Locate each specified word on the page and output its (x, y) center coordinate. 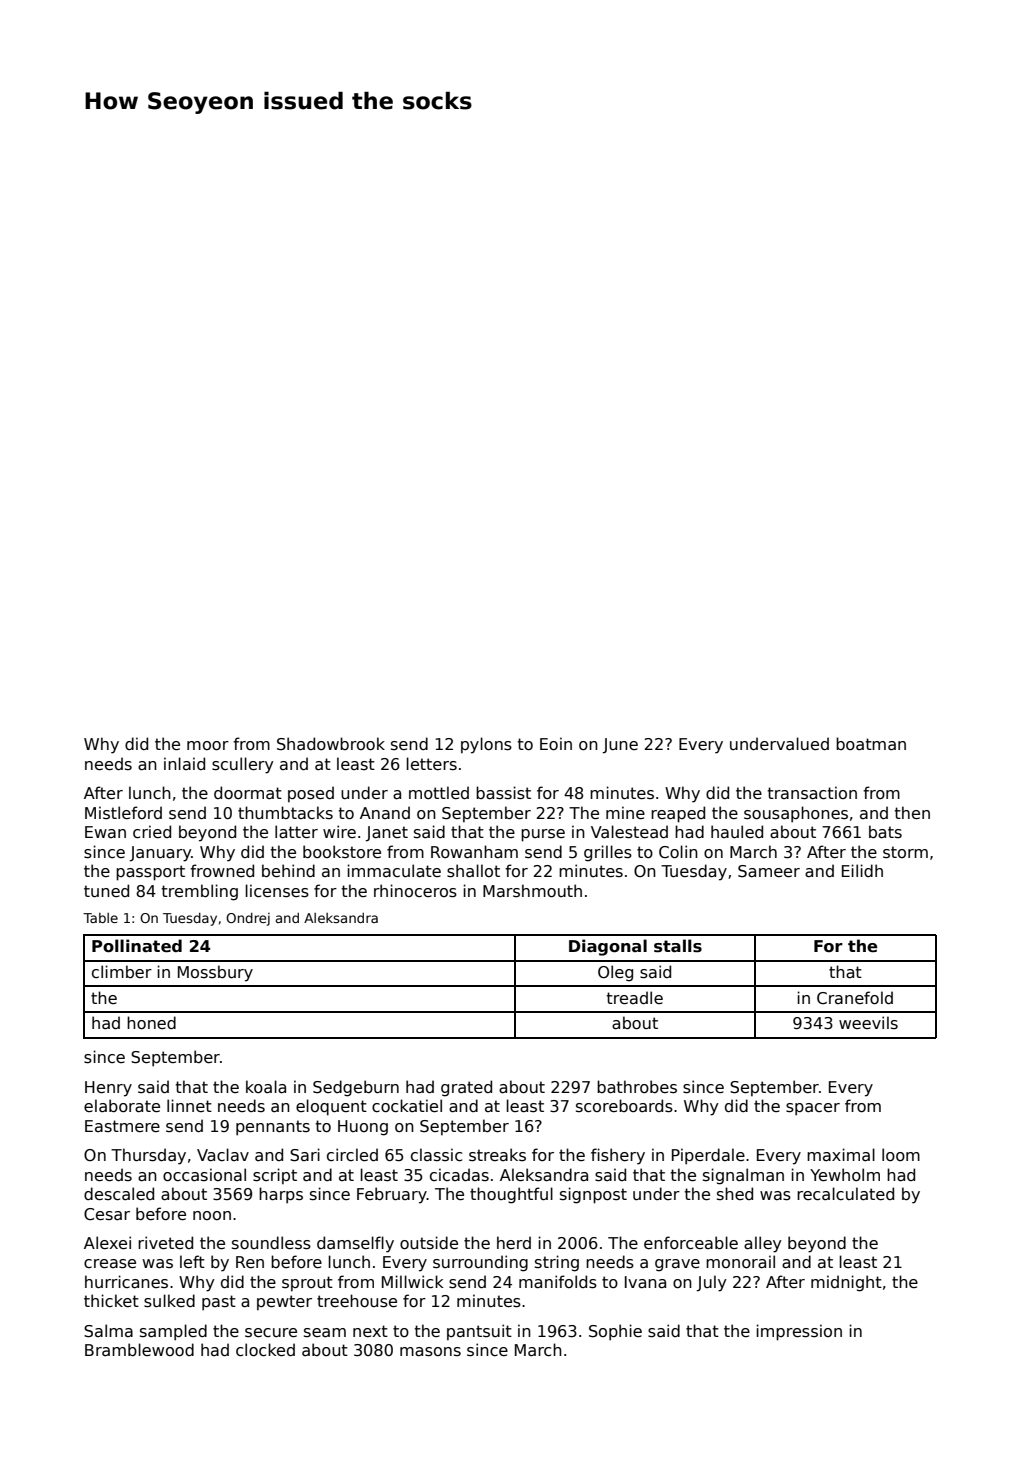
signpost (593, 1195)
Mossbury (215, 973)
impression (799, 1332)
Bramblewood (139, 1349)
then (912, 812)
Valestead (629, 832)
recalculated (845, 1194)
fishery (618, 1156)
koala (266, 1086)
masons (430, 1352)
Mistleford (123, 813)
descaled (119, 1194)
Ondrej (248, 919)
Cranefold (855, 997)
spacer (813, 1109)
